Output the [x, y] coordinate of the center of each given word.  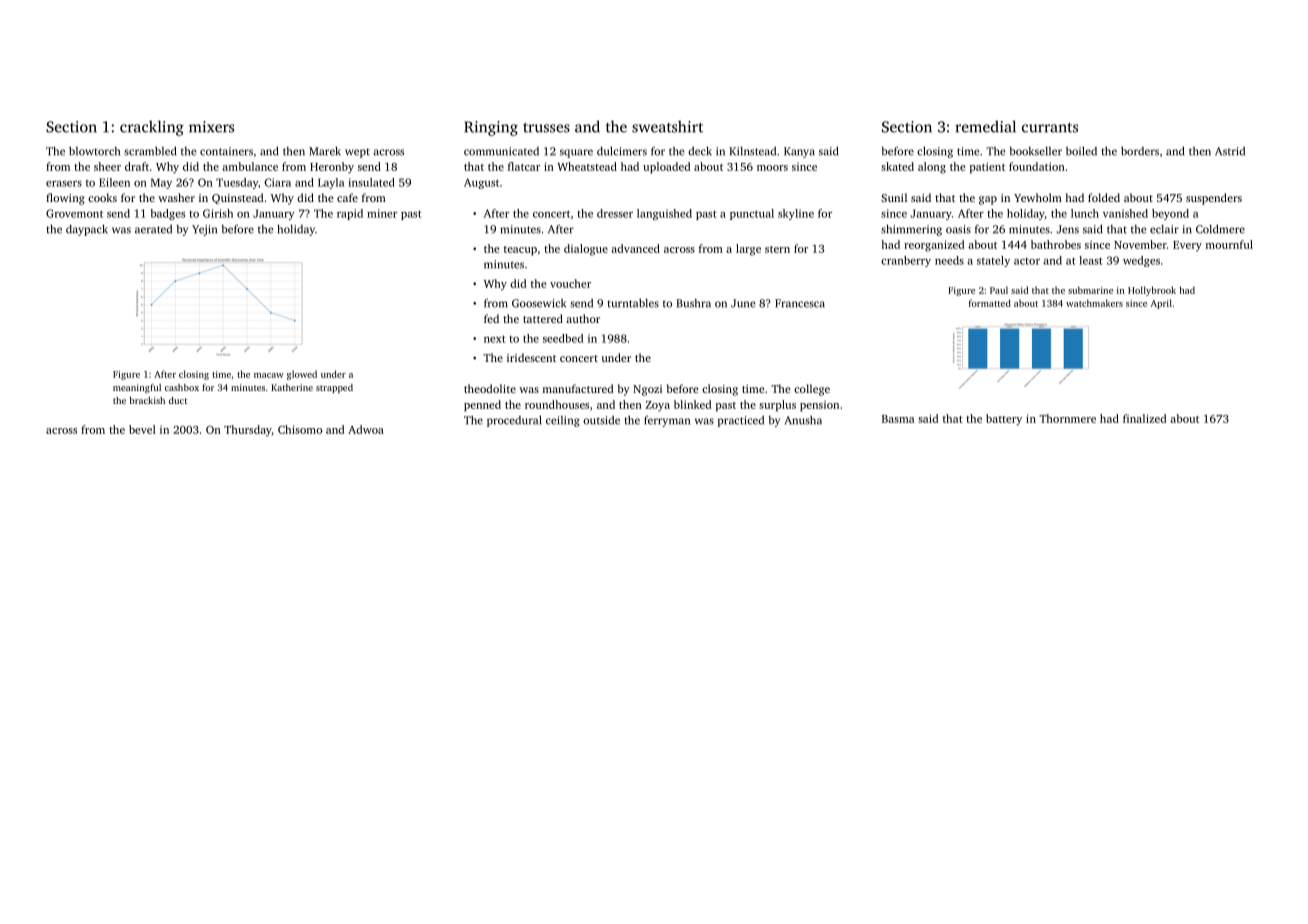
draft [137, 166]
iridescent [531, 357]
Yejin [204, 230]
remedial [985, 126]
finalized [1144, 418]
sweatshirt [667, 126]
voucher [570, 283]
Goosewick [539, 303]
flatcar [524, 166]
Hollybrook [1152, 291]
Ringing [491, 128]
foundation [1037, 166]
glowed [302, 375]
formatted [990, 303]
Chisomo [300, 429]
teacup [520, 251]
